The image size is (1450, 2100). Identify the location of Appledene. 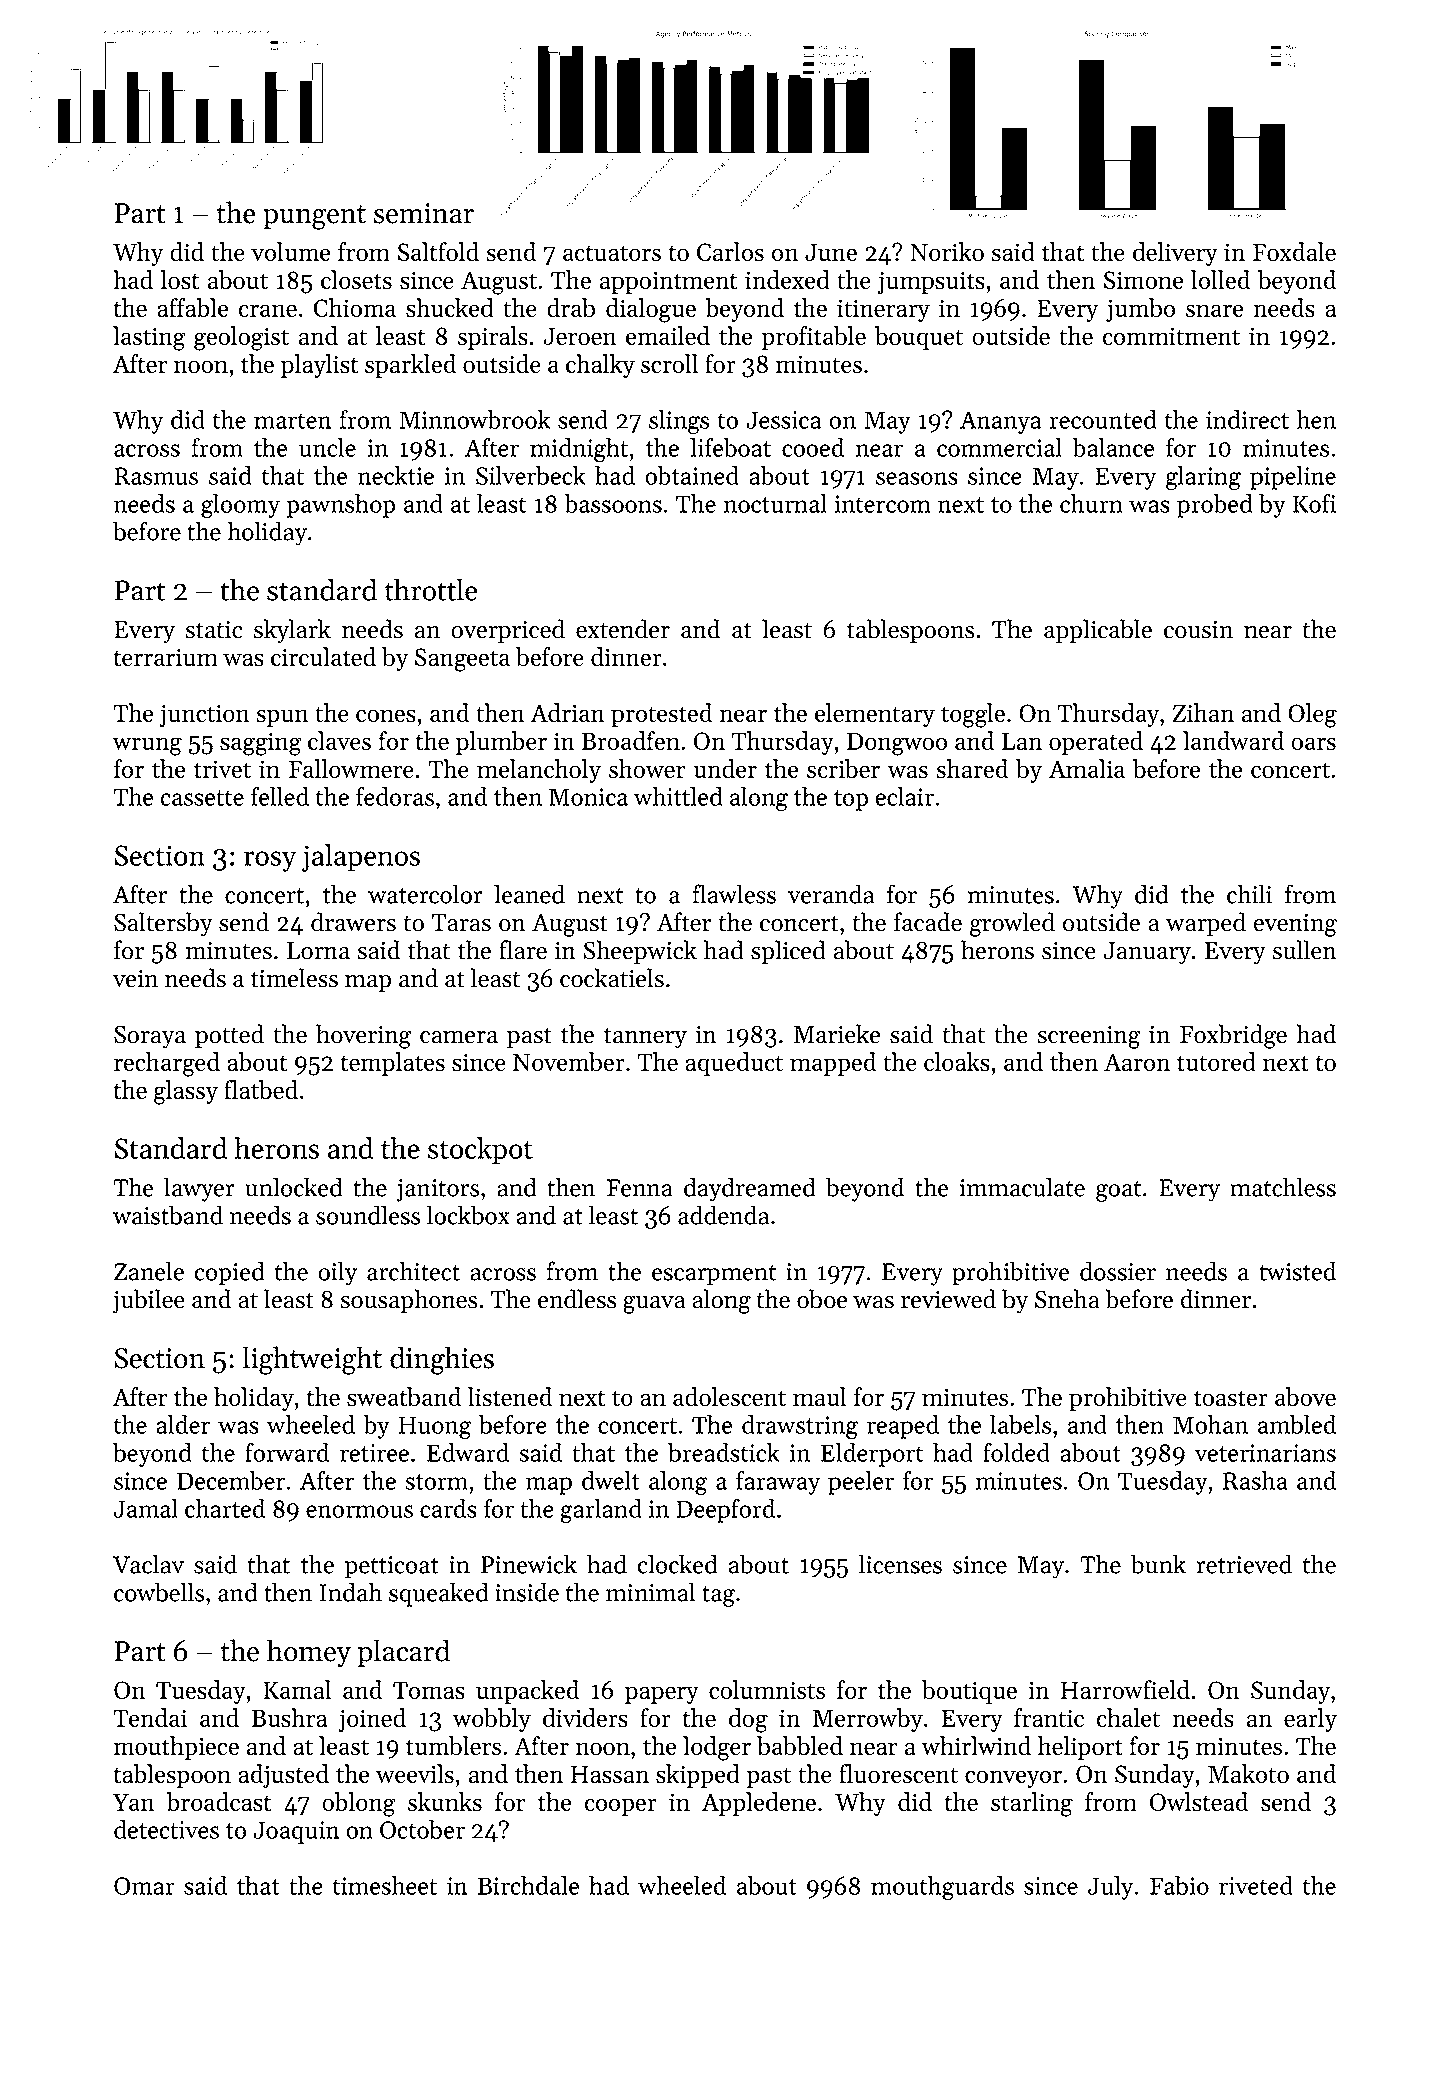
(759, 1804).
